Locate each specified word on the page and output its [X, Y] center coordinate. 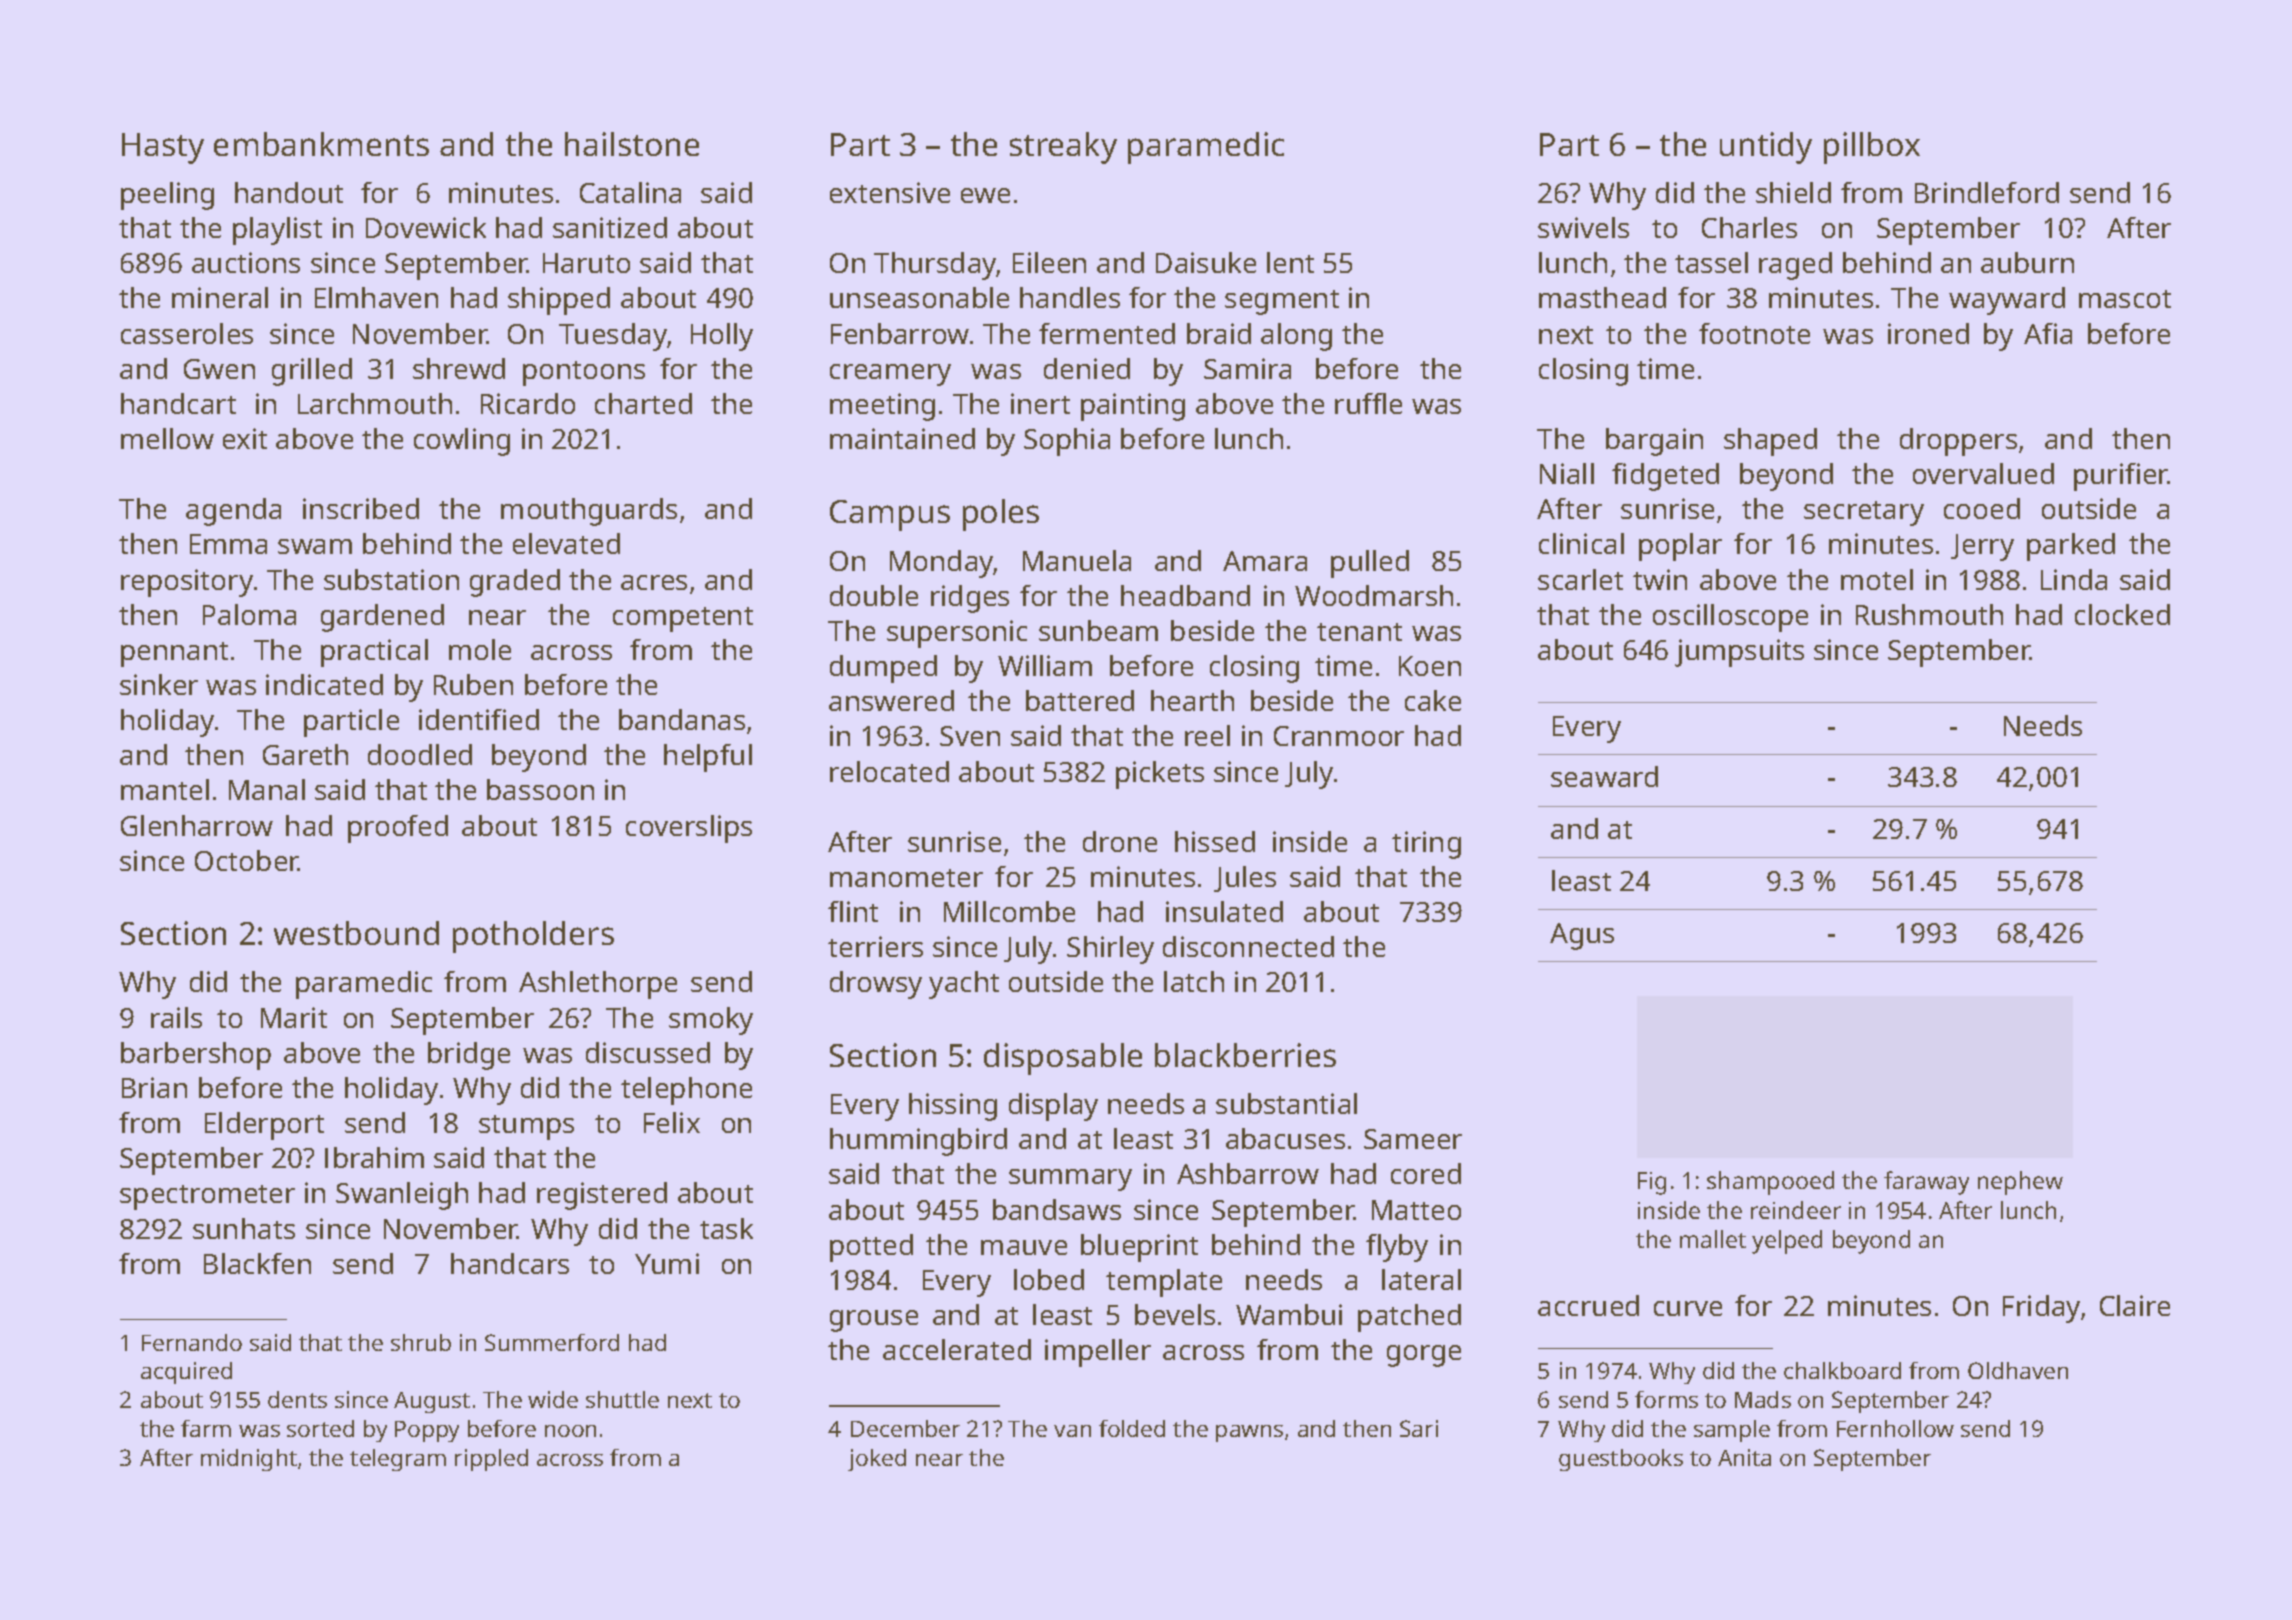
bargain [1654, 442]
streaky [1063, 148]
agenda [233, 512]
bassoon [540, 789]
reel [1207, 735]
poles [1001, 515]
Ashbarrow [1248, 1173]
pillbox [1872, 148]
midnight [249, 1460]
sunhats [244, 1228]
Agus [1582, 936]
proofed [398, 829]
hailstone [632, 144]
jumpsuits [1739, 653]
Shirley [1110, 950]
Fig [1652, 1183]
